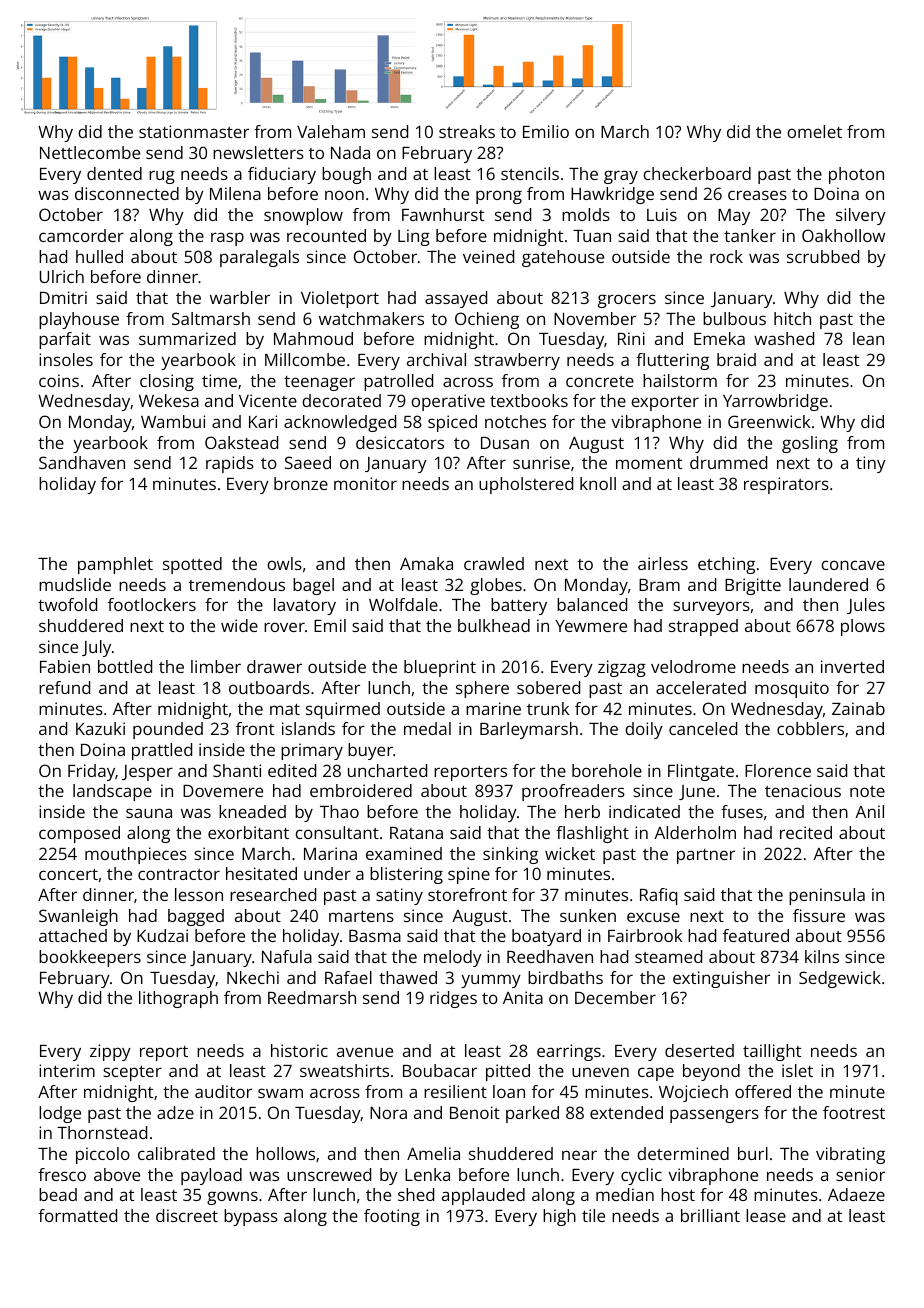 The height and width of the image is (1308, 924). Describe the element at coordinates (162, 177) in the image. I see `rug` at that location.
